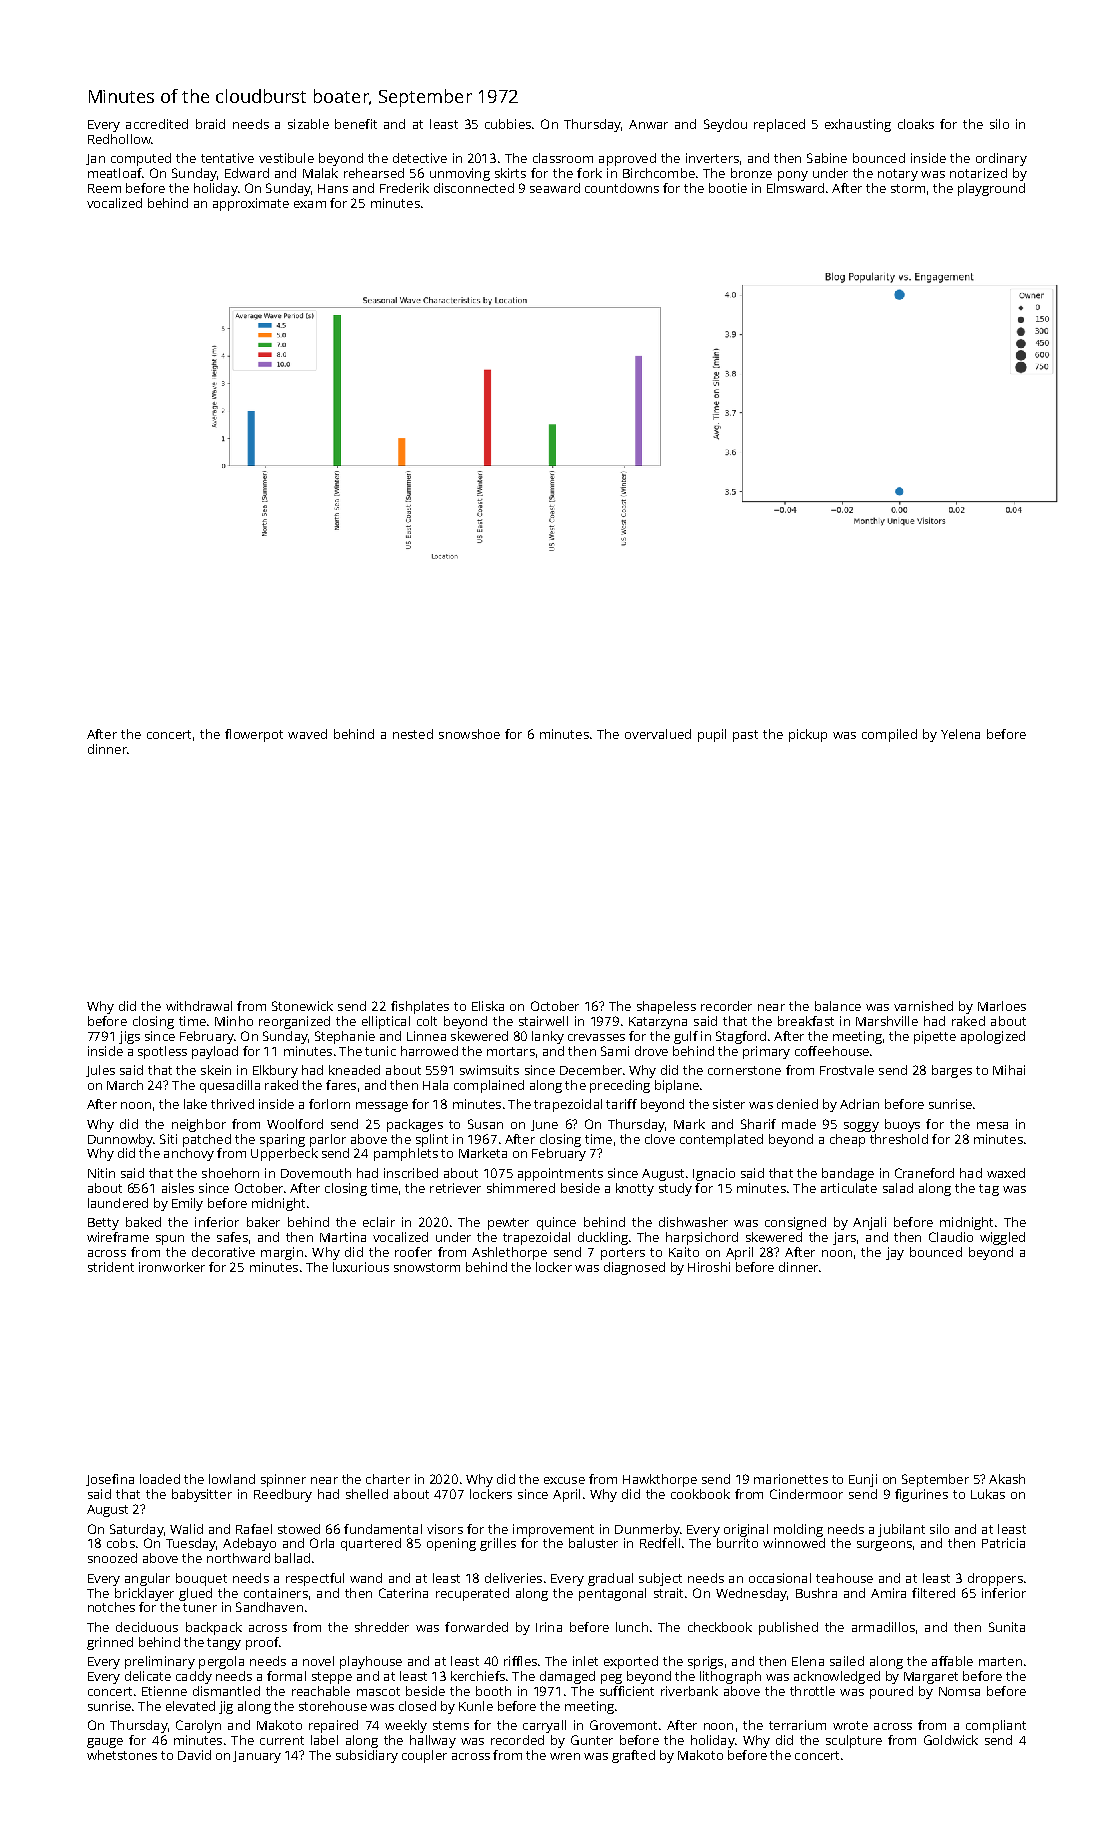 This screenshot has width=1113, height=1833. Describe the element at coordinates (413, 1252) in the screenshot. I see `roofer` at that location.
